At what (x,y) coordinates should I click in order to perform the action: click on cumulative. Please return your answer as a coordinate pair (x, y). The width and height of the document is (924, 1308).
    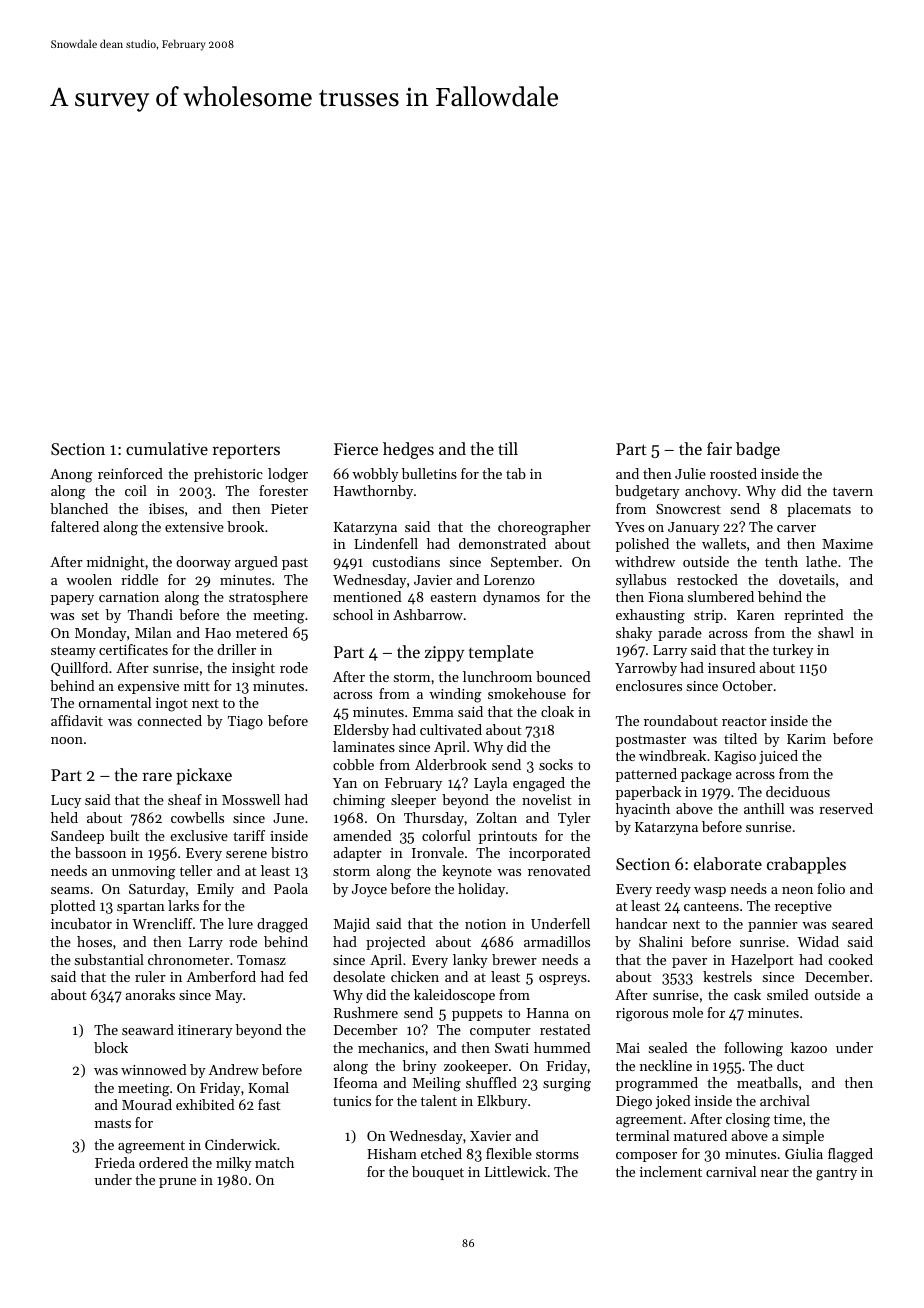
    Looking at the image, I should click on (167, 448).
